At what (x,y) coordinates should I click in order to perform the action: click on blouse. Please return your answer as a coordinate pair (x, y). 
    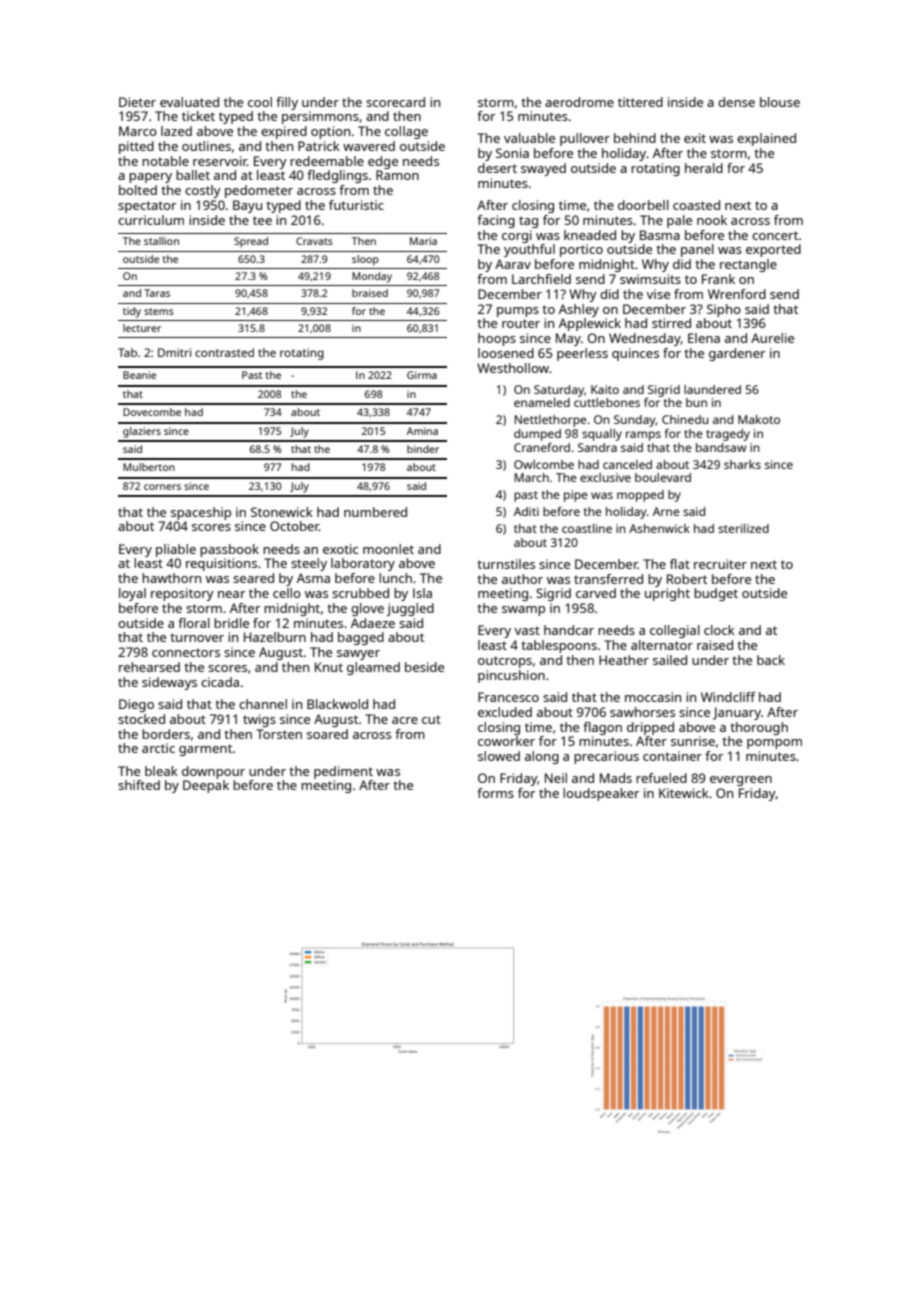
    Looking at the image, I should click on (780, 102).
